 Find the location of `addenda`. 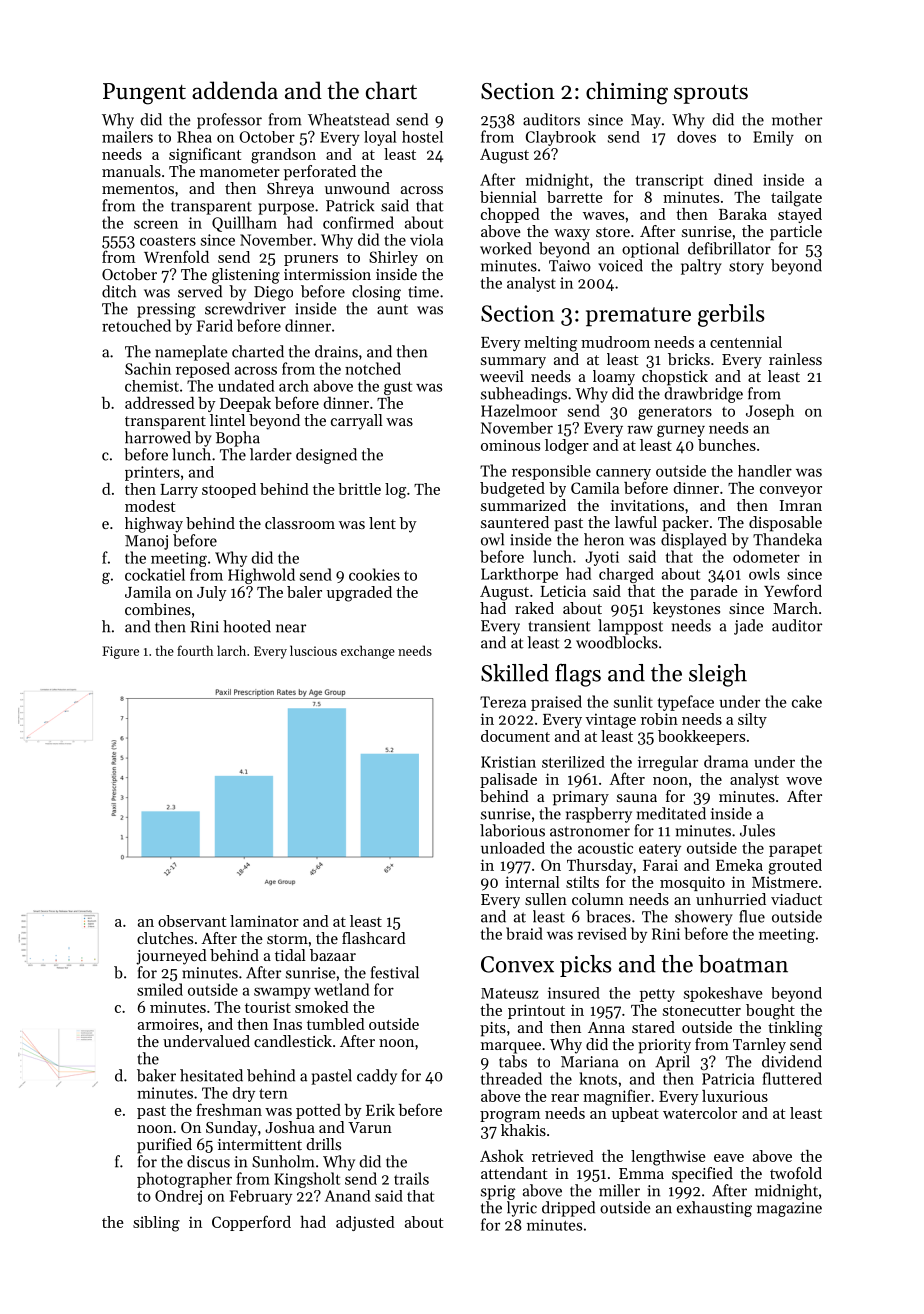

addenda is located at coordinates (235, 90).
